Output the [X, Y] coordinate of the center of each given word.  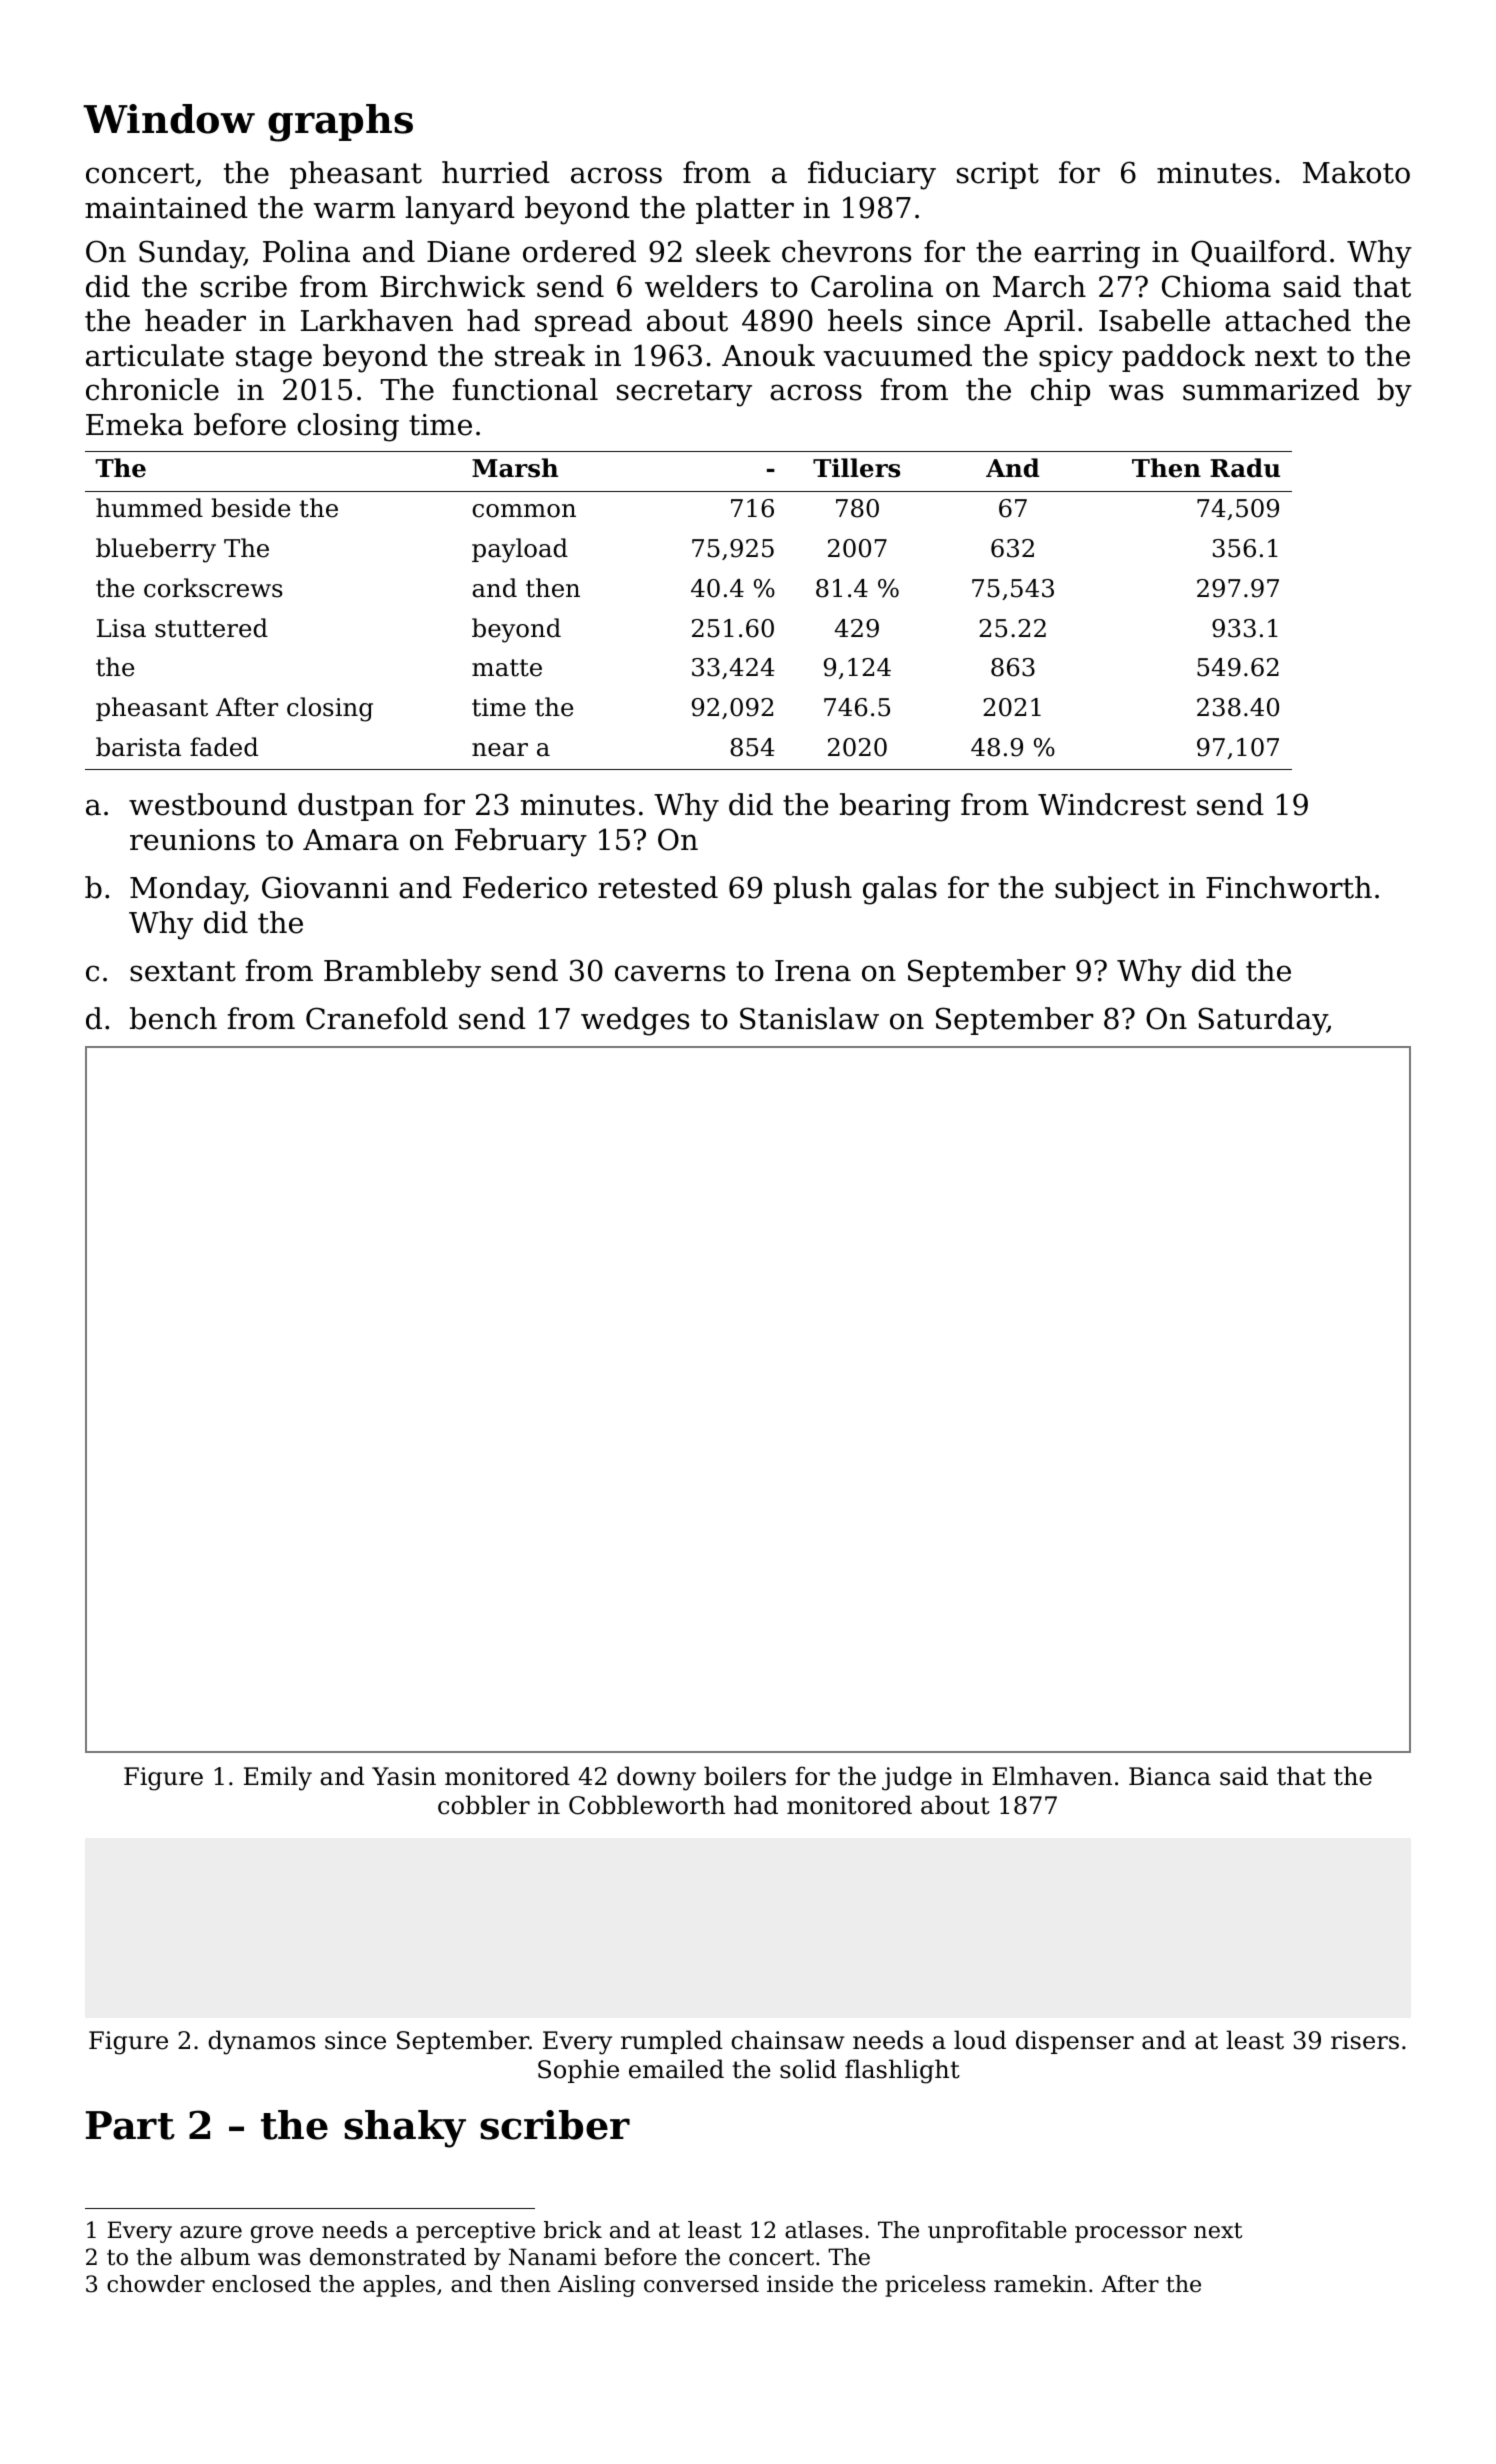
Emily [278, 1778]
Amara [351, 840]
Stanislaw [809, 1018]
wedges [635, 1021]
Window [169, 119]
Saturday [1262, 1021]
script [998, 175]
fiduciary [872, 175]
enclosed [261, 2284]
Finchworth [1289, 887]
